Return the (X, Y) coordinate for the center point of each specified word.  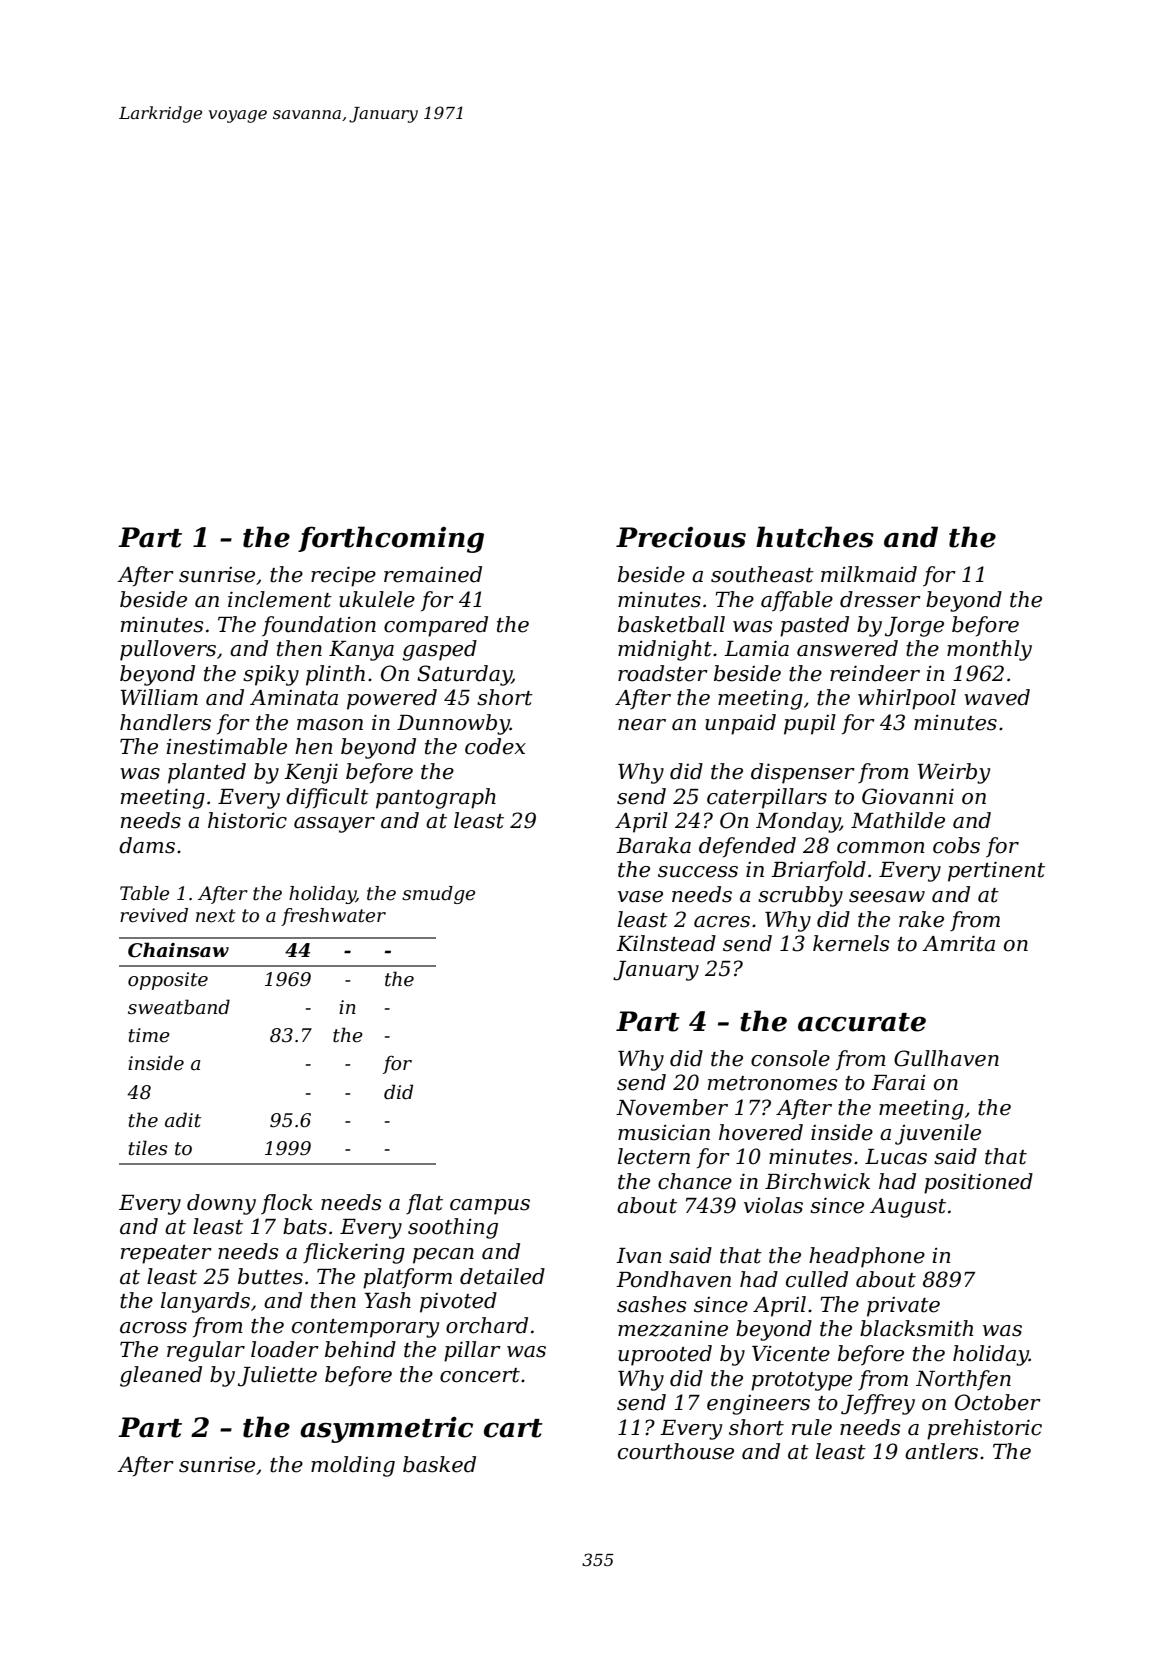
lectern (654, 1156)
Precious (681, 537)
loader (285, 1349)
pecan (443, 1256)
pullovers (168, 650)
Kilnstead (666, 943)
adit (183, 1120)
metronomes (773, 1083)
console (790, 1058)
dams (147, 845)
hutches (815, 537)
